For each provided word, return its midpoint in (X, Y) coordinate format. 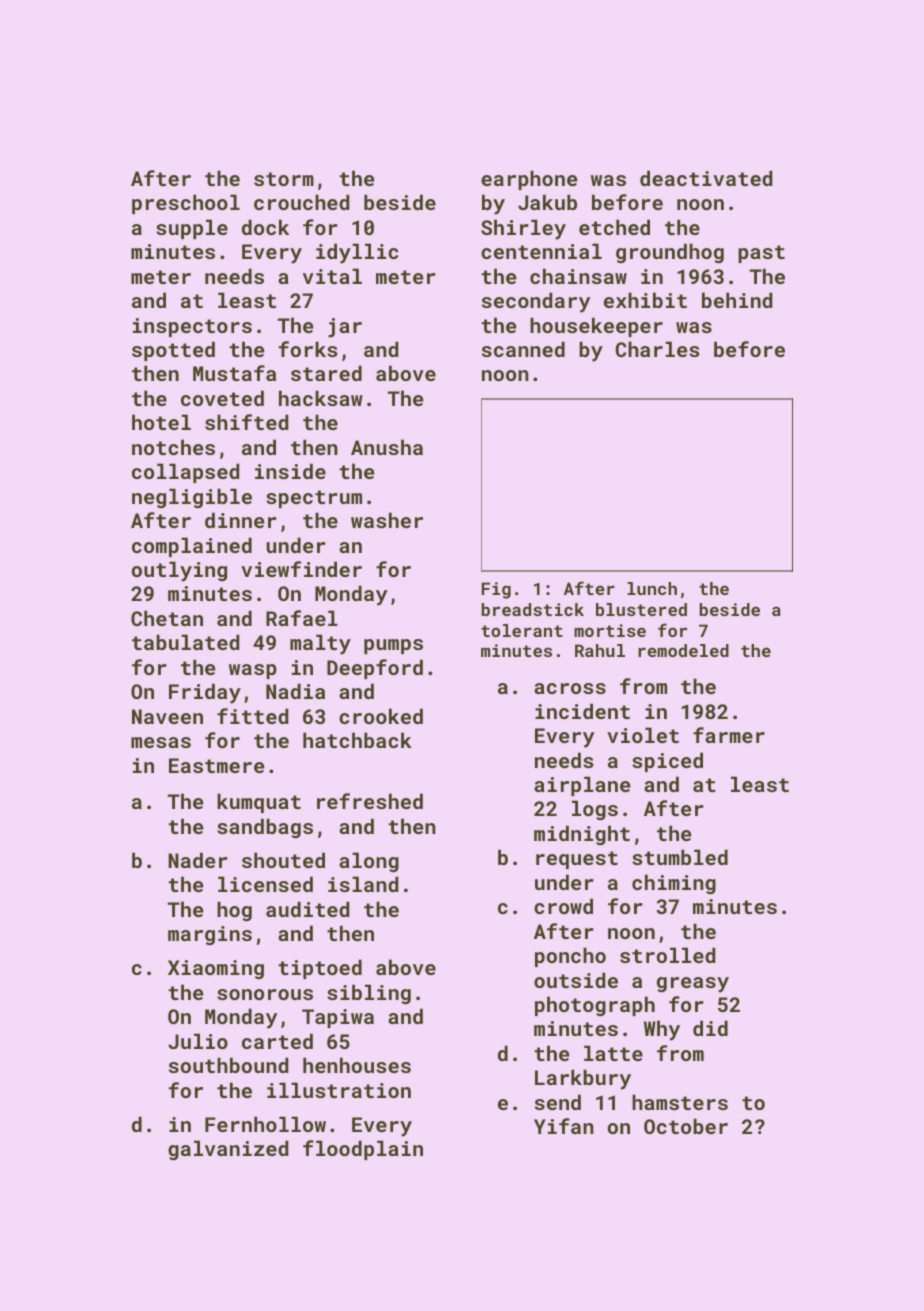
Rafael (302, 618)
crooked (381, 716)
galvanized (228, 1150)
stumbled (680, 857)
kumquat (259, 803)
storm (284, 179)
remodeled (683, 650)
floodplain (363, 1150)
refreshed (370, 801)
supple (192, 229)
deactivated (706, 178)
